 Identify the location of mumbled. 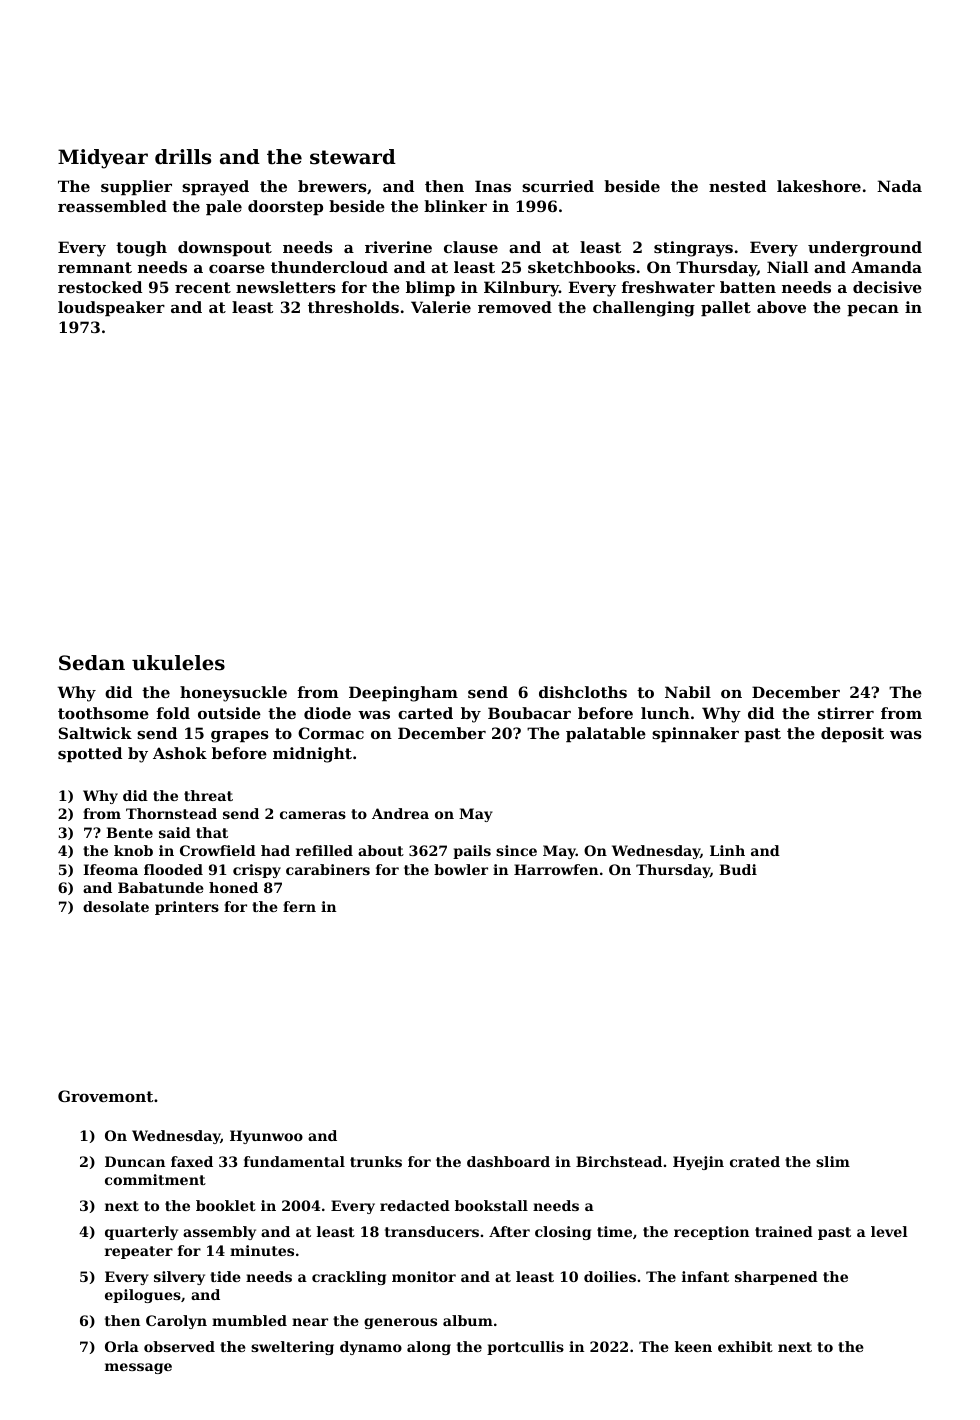
(249, 1320).
